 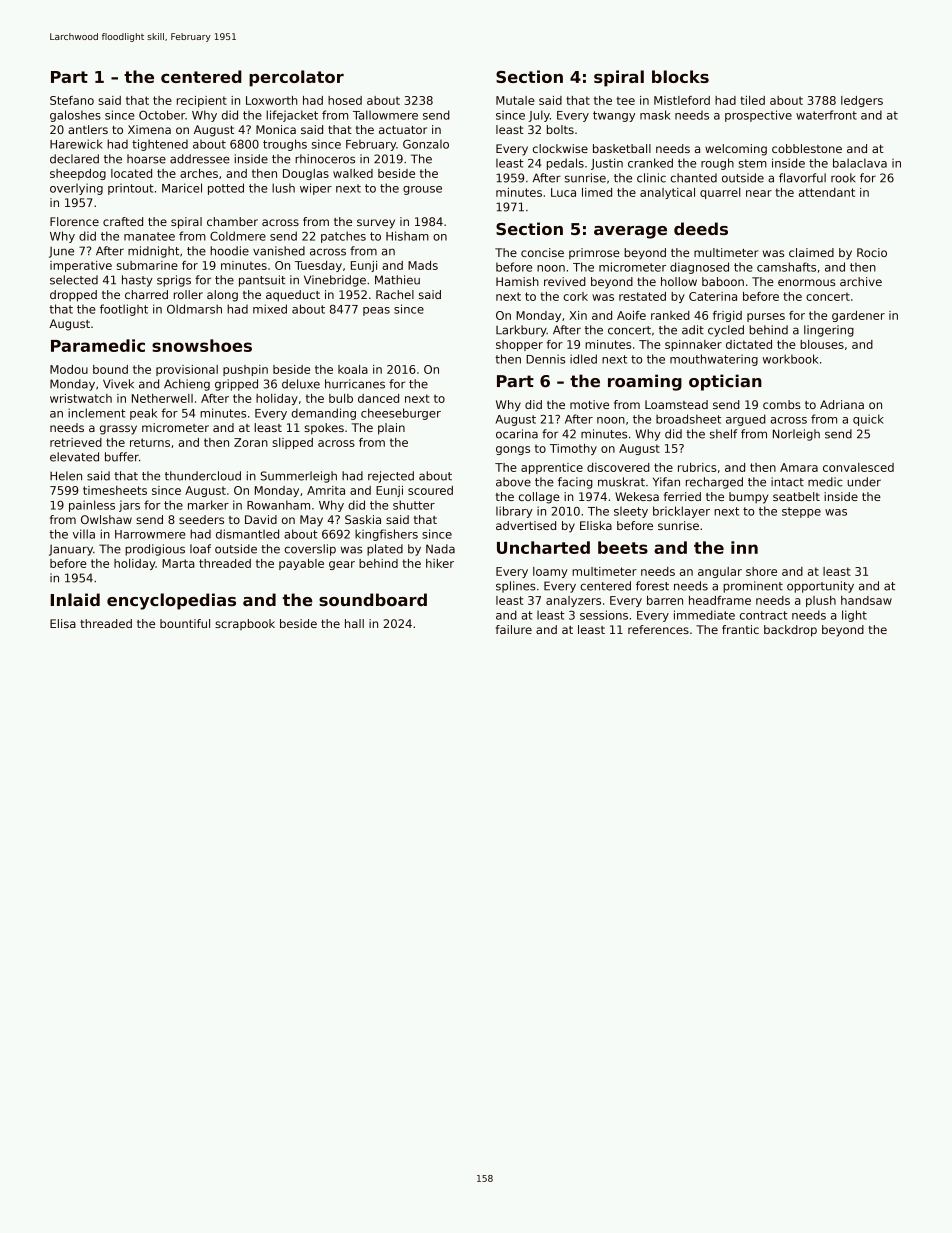 What do you see at coordinates (513, 450) in the screenshot?
I see `gongs` at bounding box center [513, 450].
